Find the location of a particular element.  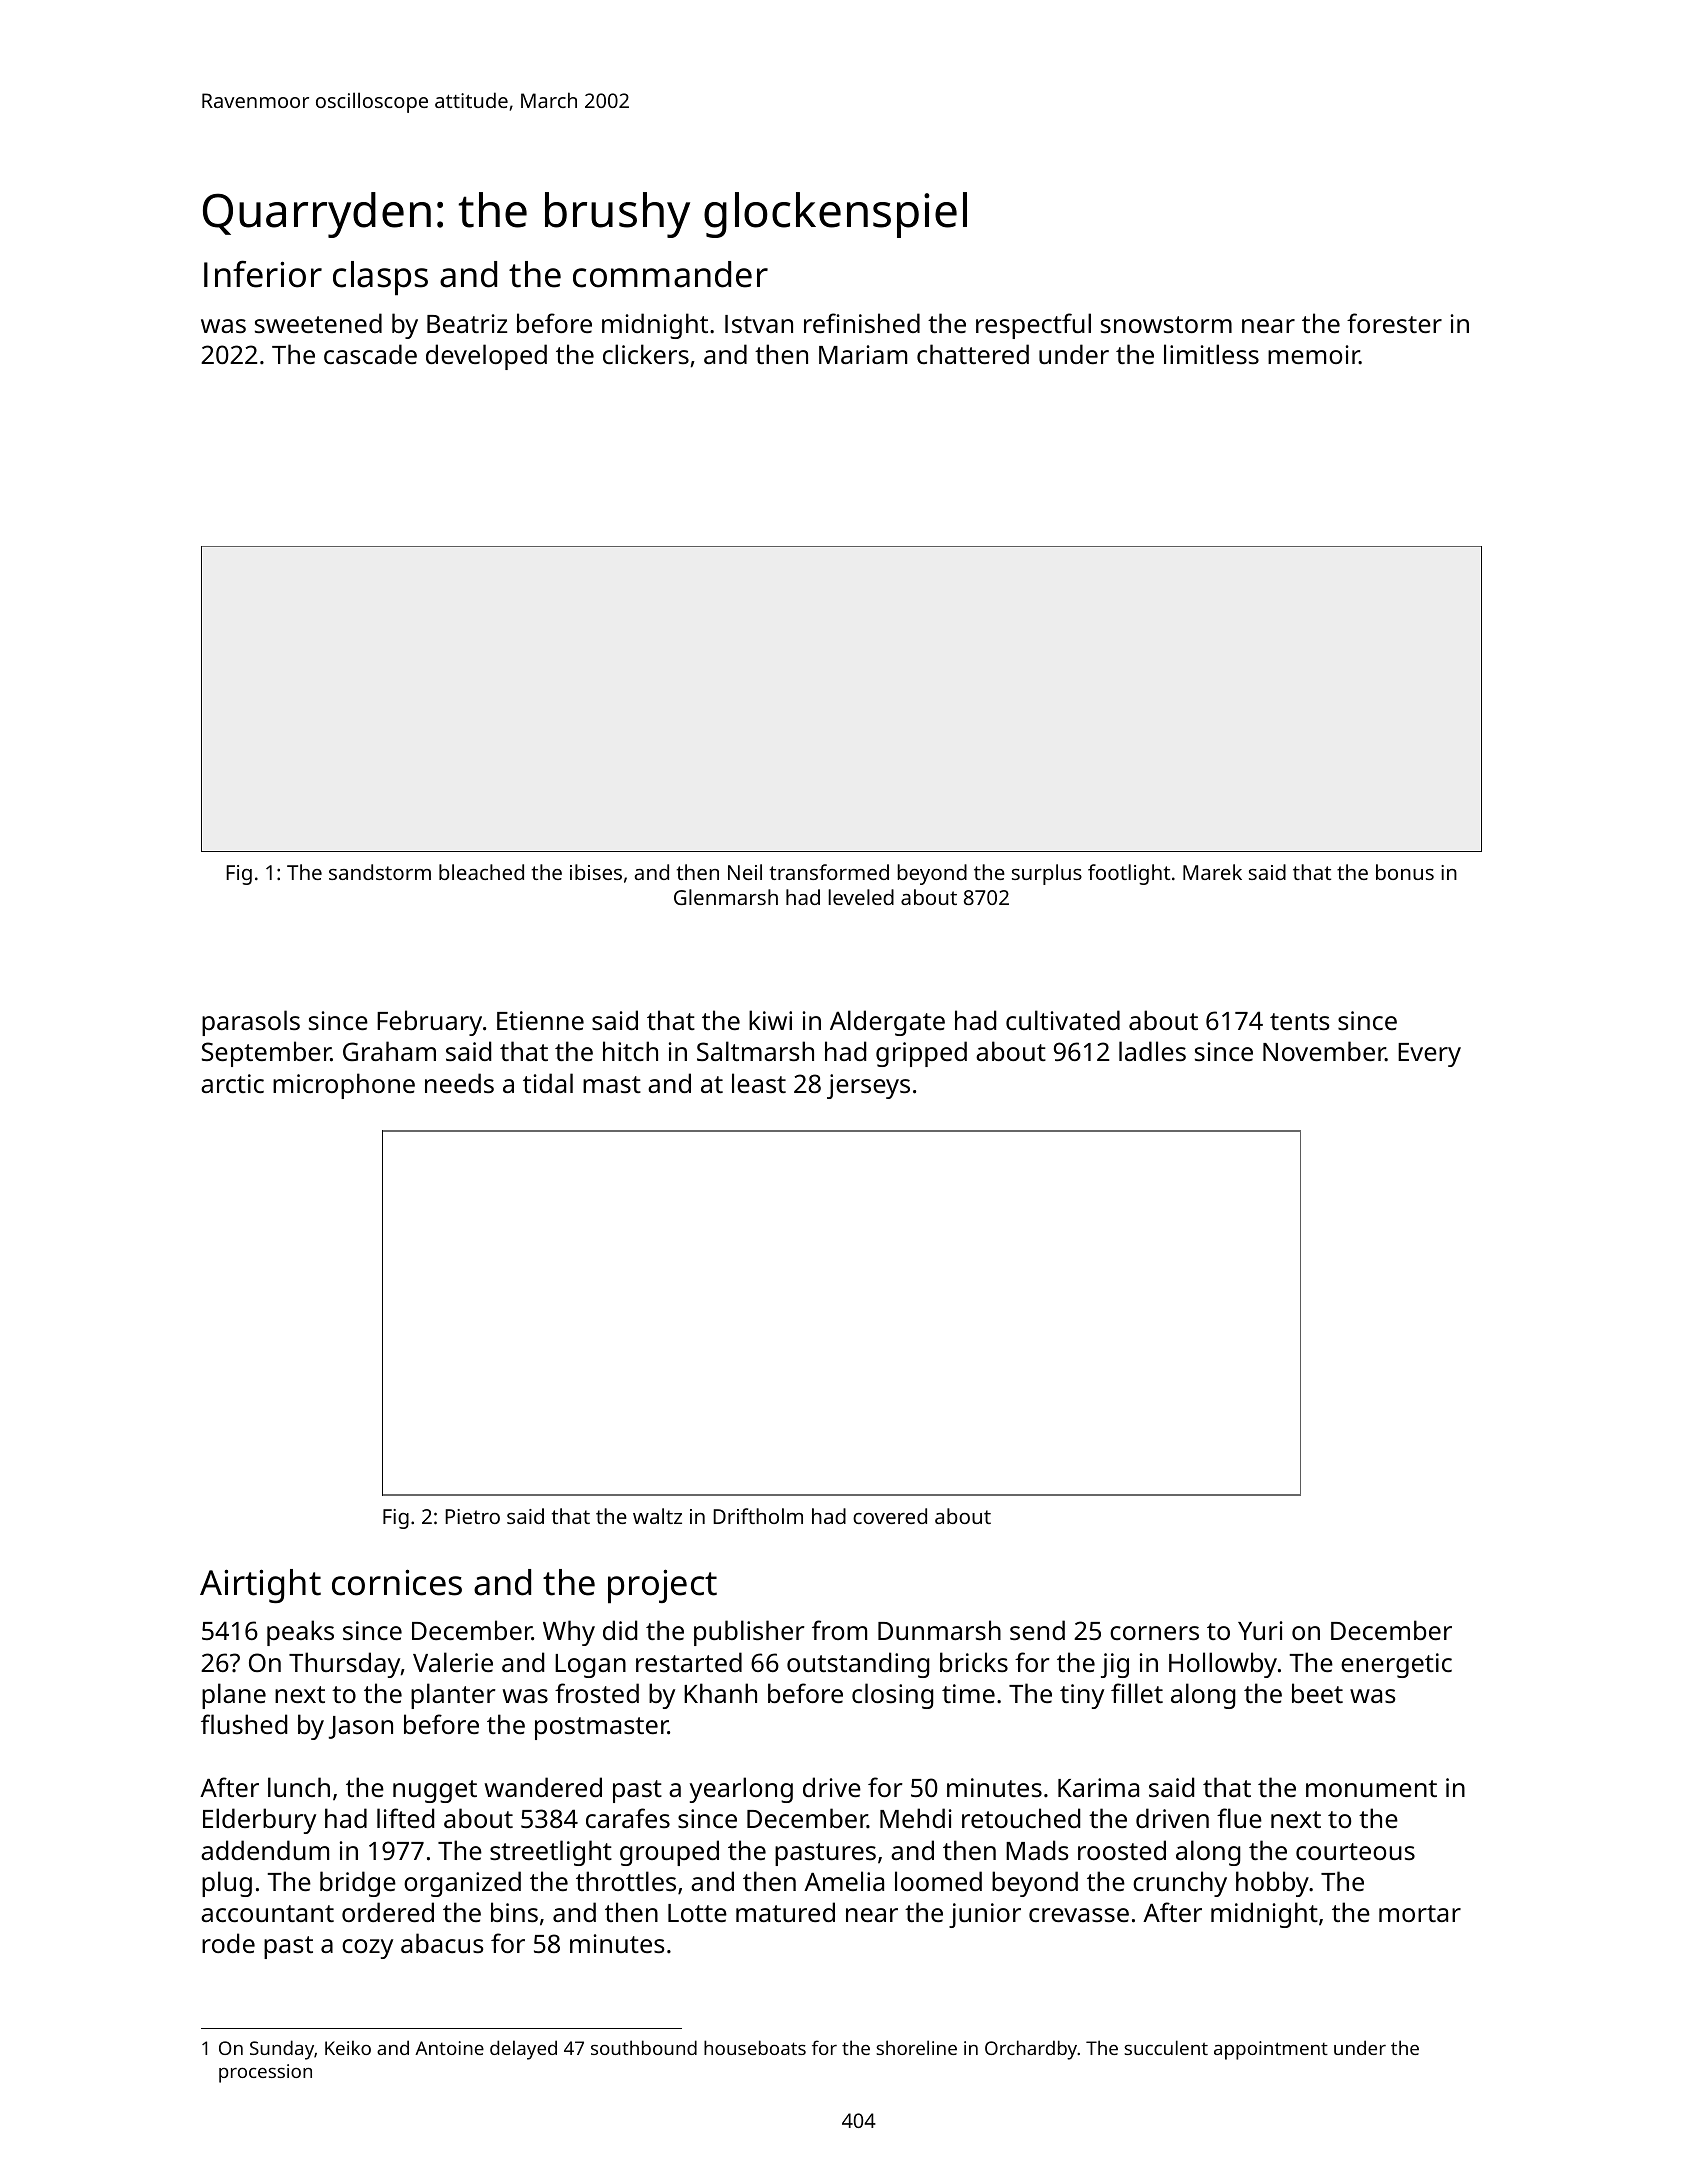

delayed is located at coordinates (523, 2050).
